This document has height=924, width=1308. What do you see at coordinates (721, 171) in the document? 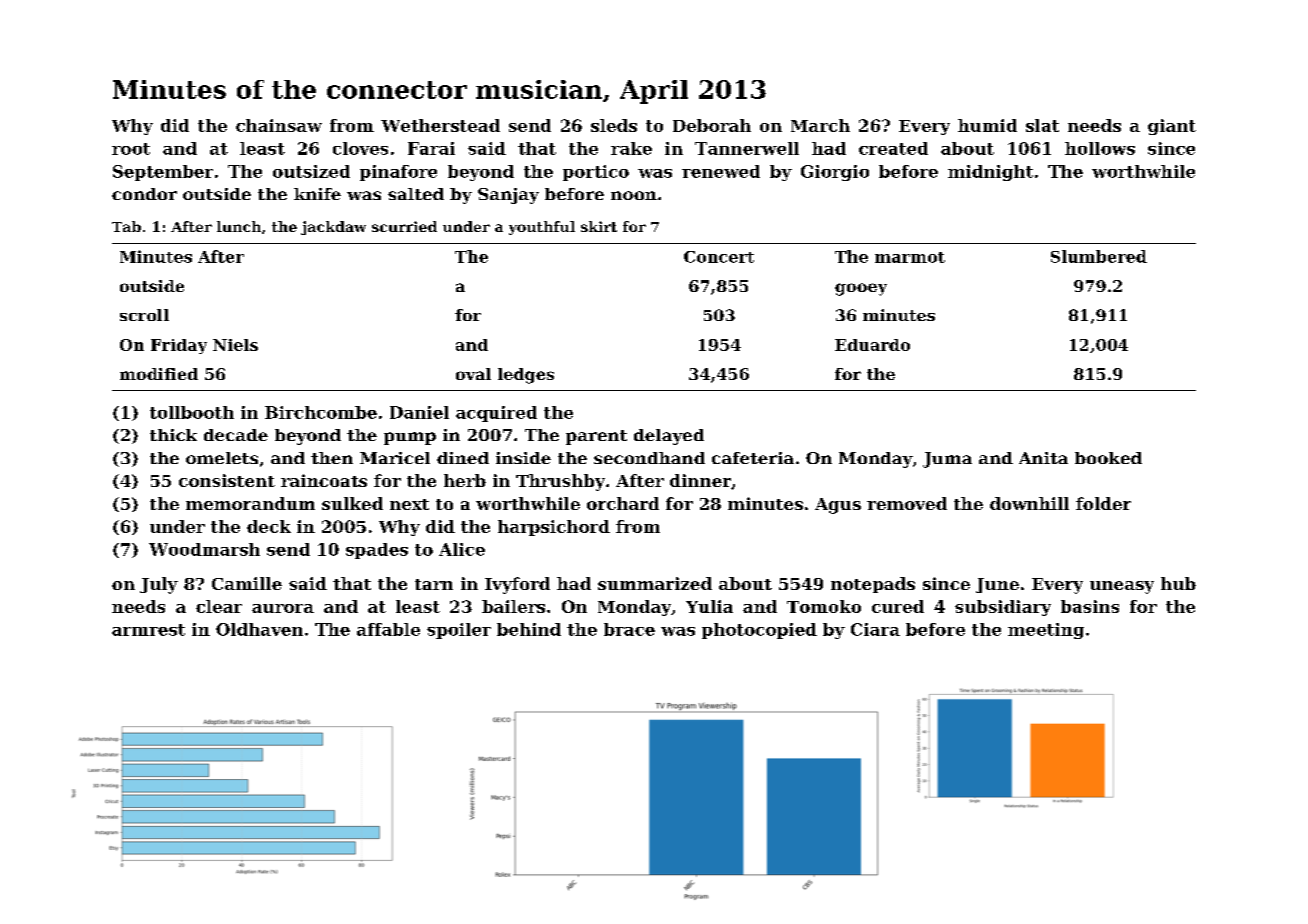
I see `renewed` at bounding box center [721, 171].
